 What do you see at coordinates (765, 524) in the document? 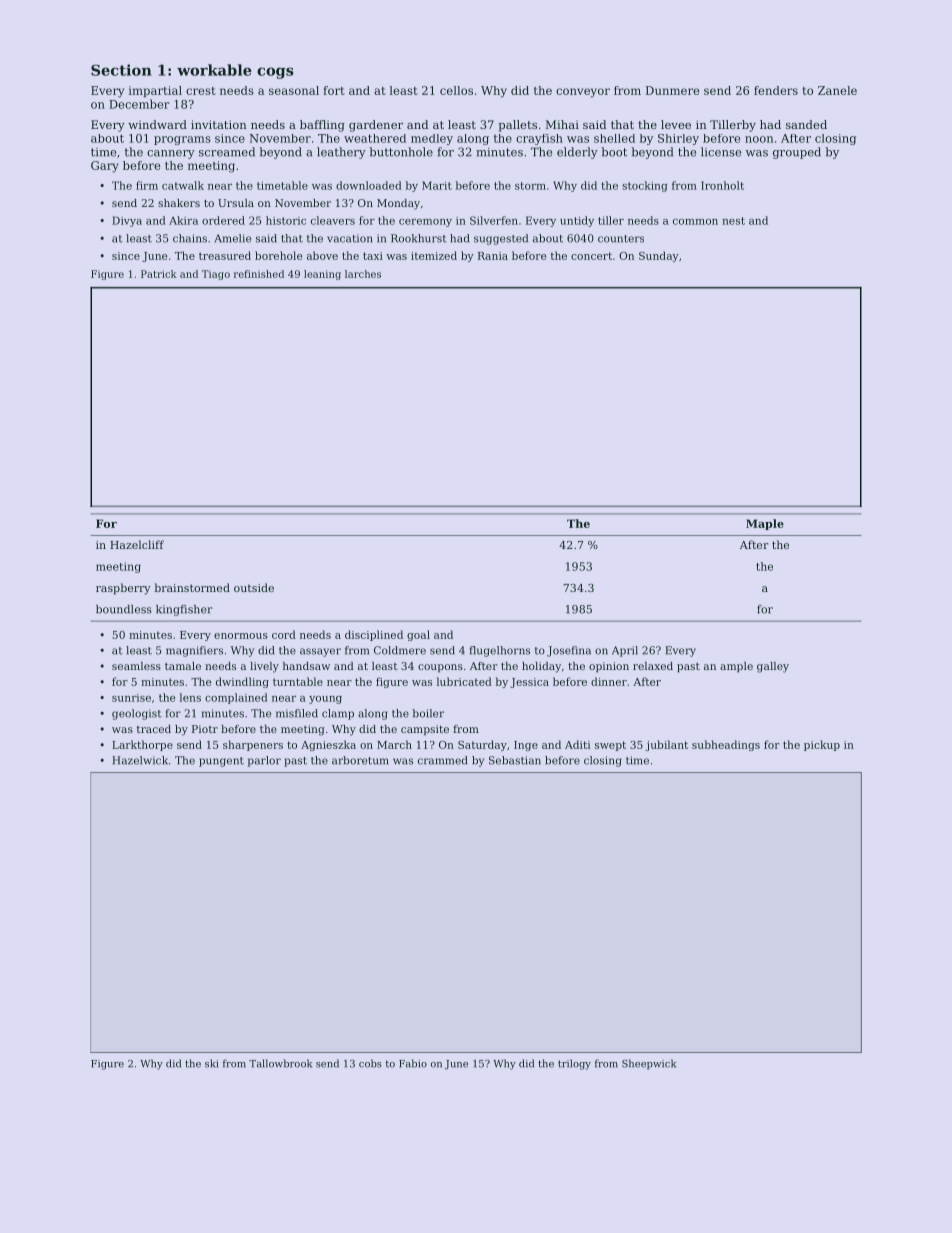
I see `Maple` at bounding box center [765, 524].
